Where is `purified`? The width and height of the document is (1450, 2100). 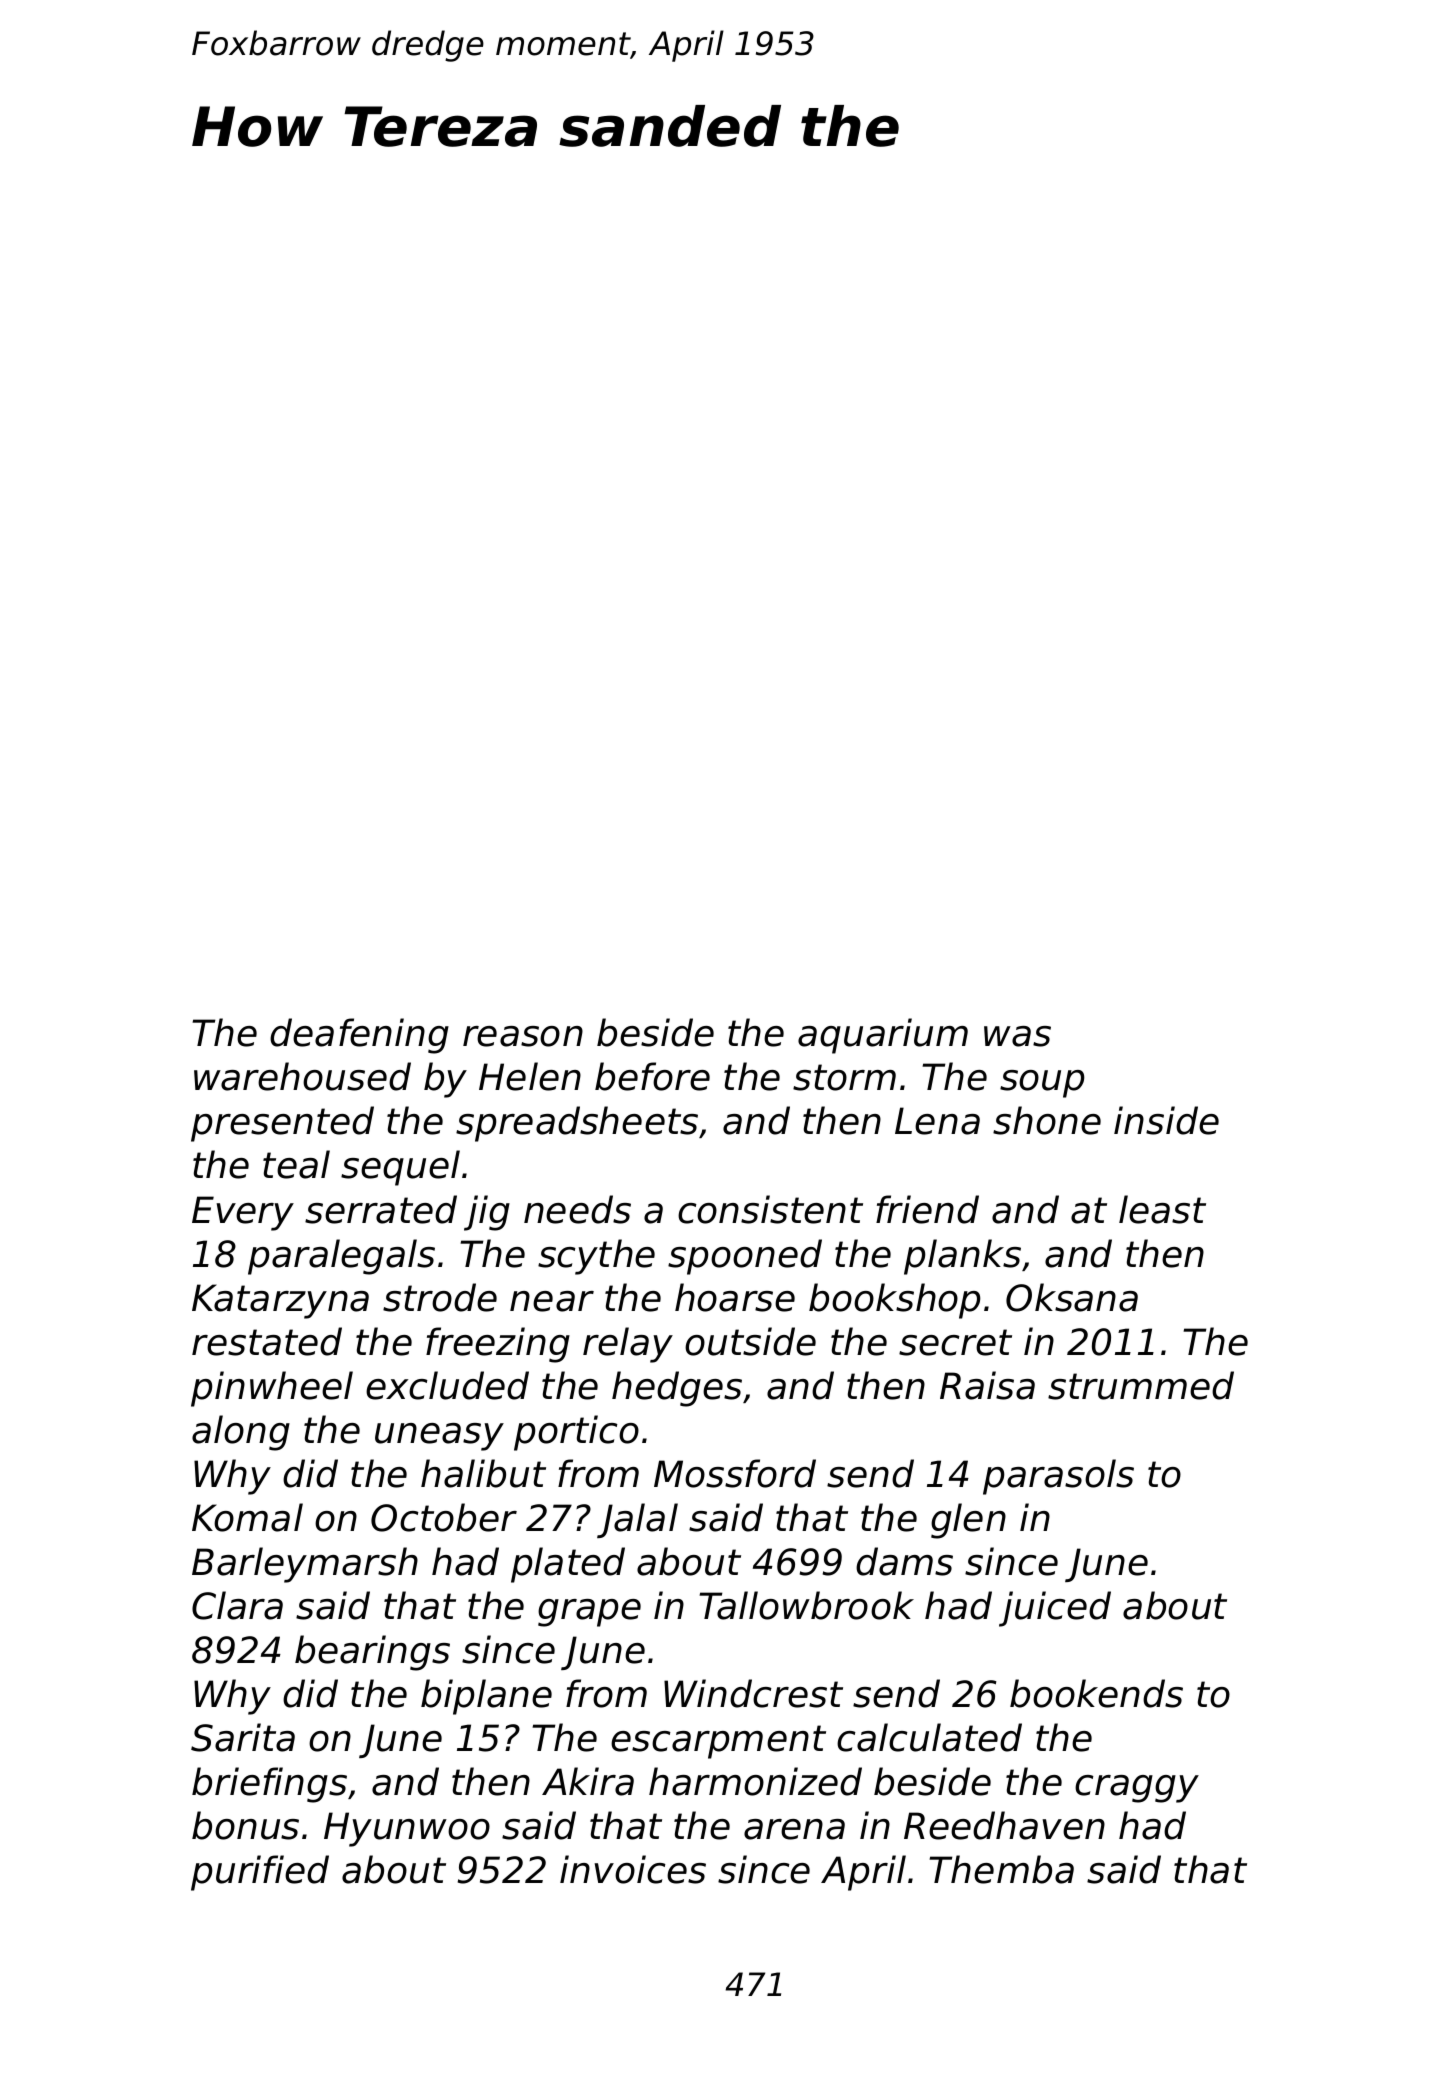
purified is located at coordinates (260, 1873).
